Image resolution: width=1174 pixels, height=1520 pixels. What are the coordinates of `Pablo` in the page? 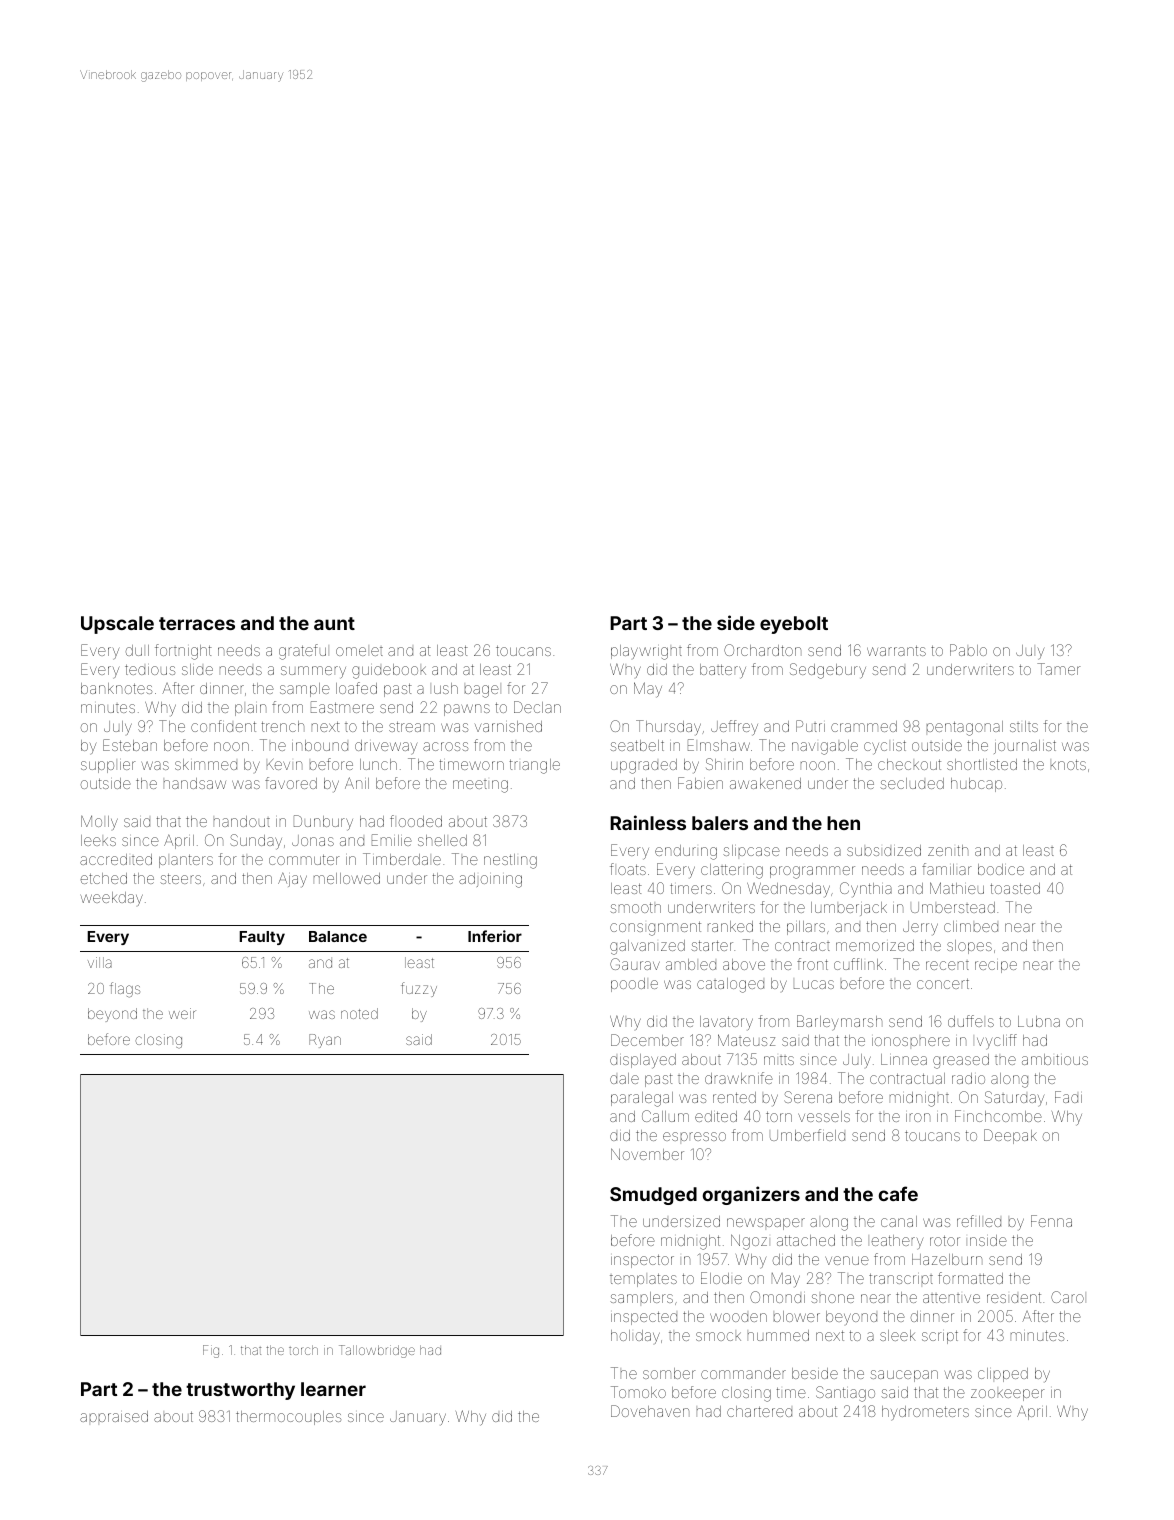 It's located at (968, 650).
